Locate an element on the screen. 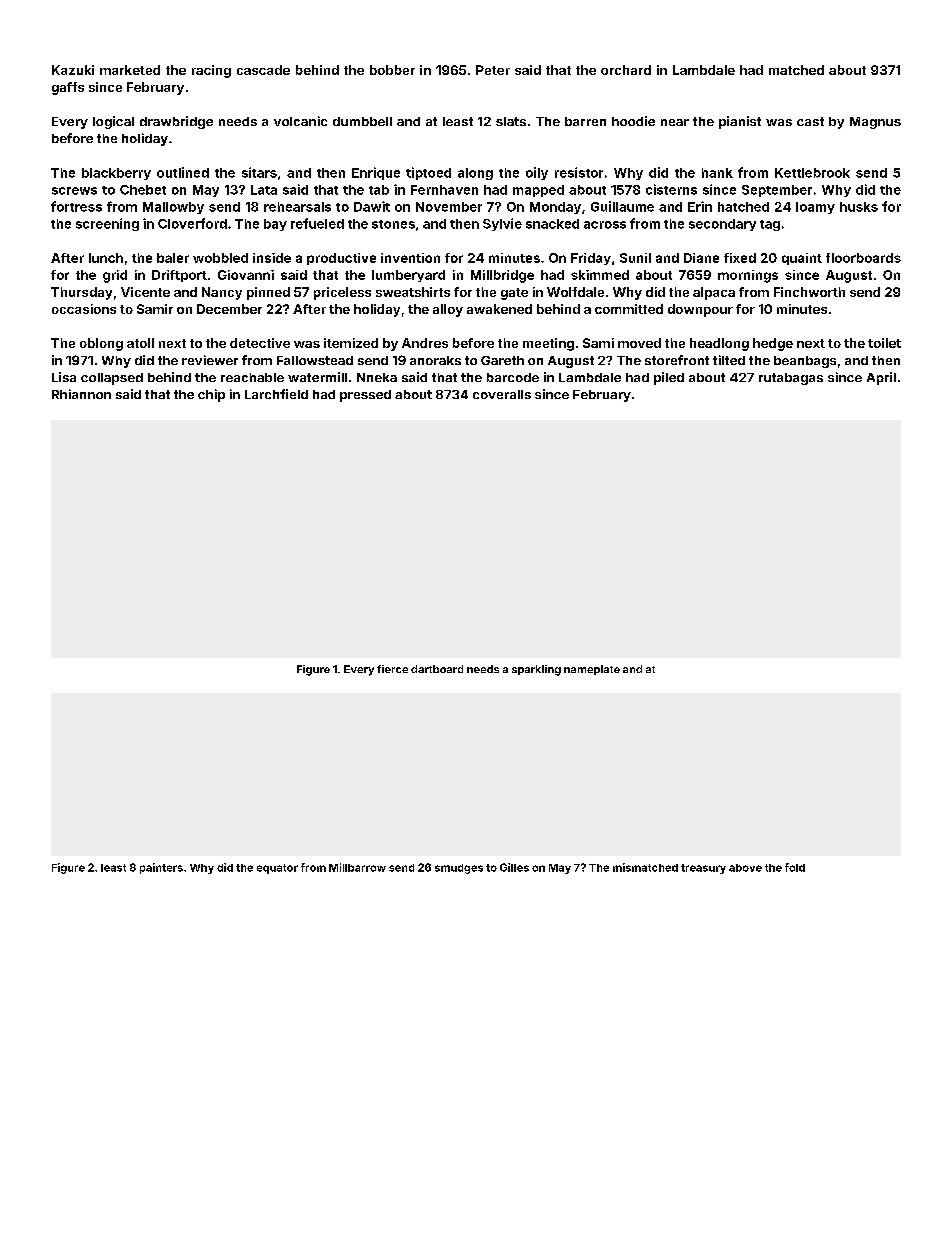  pianist is located at coordinates (740, 122).
